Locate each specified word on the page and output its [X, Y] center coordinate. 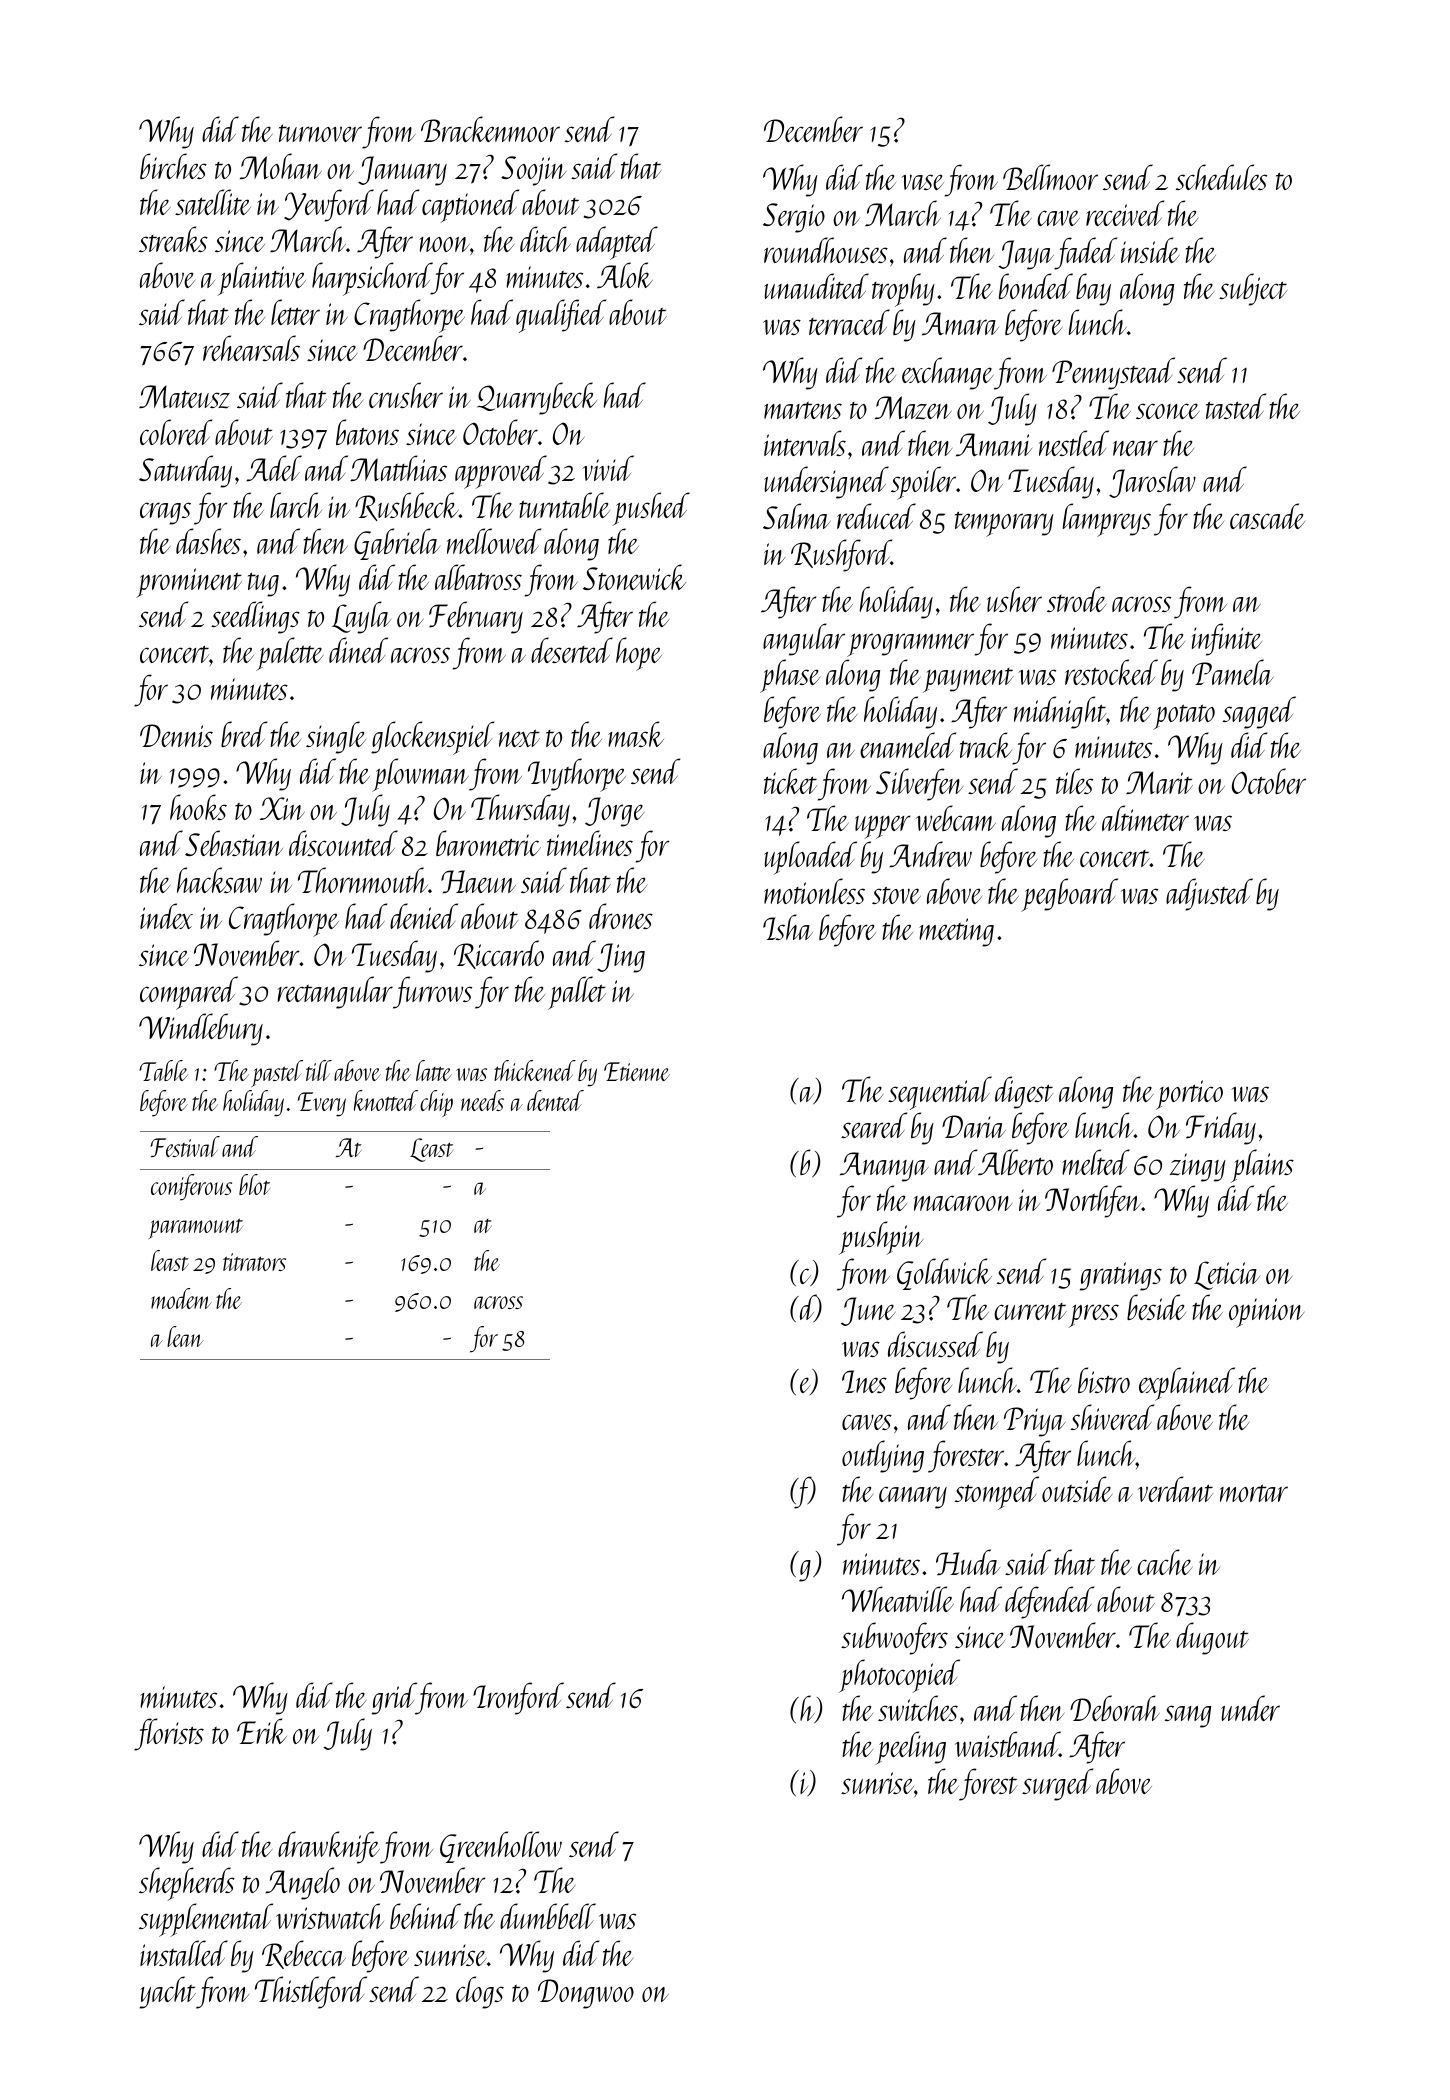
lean [185, 1336]
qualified [561, 316]
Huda [968, 1562]
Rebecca [304, 1954]
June [868, 1311]
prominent [189, 583]
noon [444, 244]
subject [1253, 289]
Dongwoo [586, 1994]
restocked [1111, 672]
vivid [608, 468]
